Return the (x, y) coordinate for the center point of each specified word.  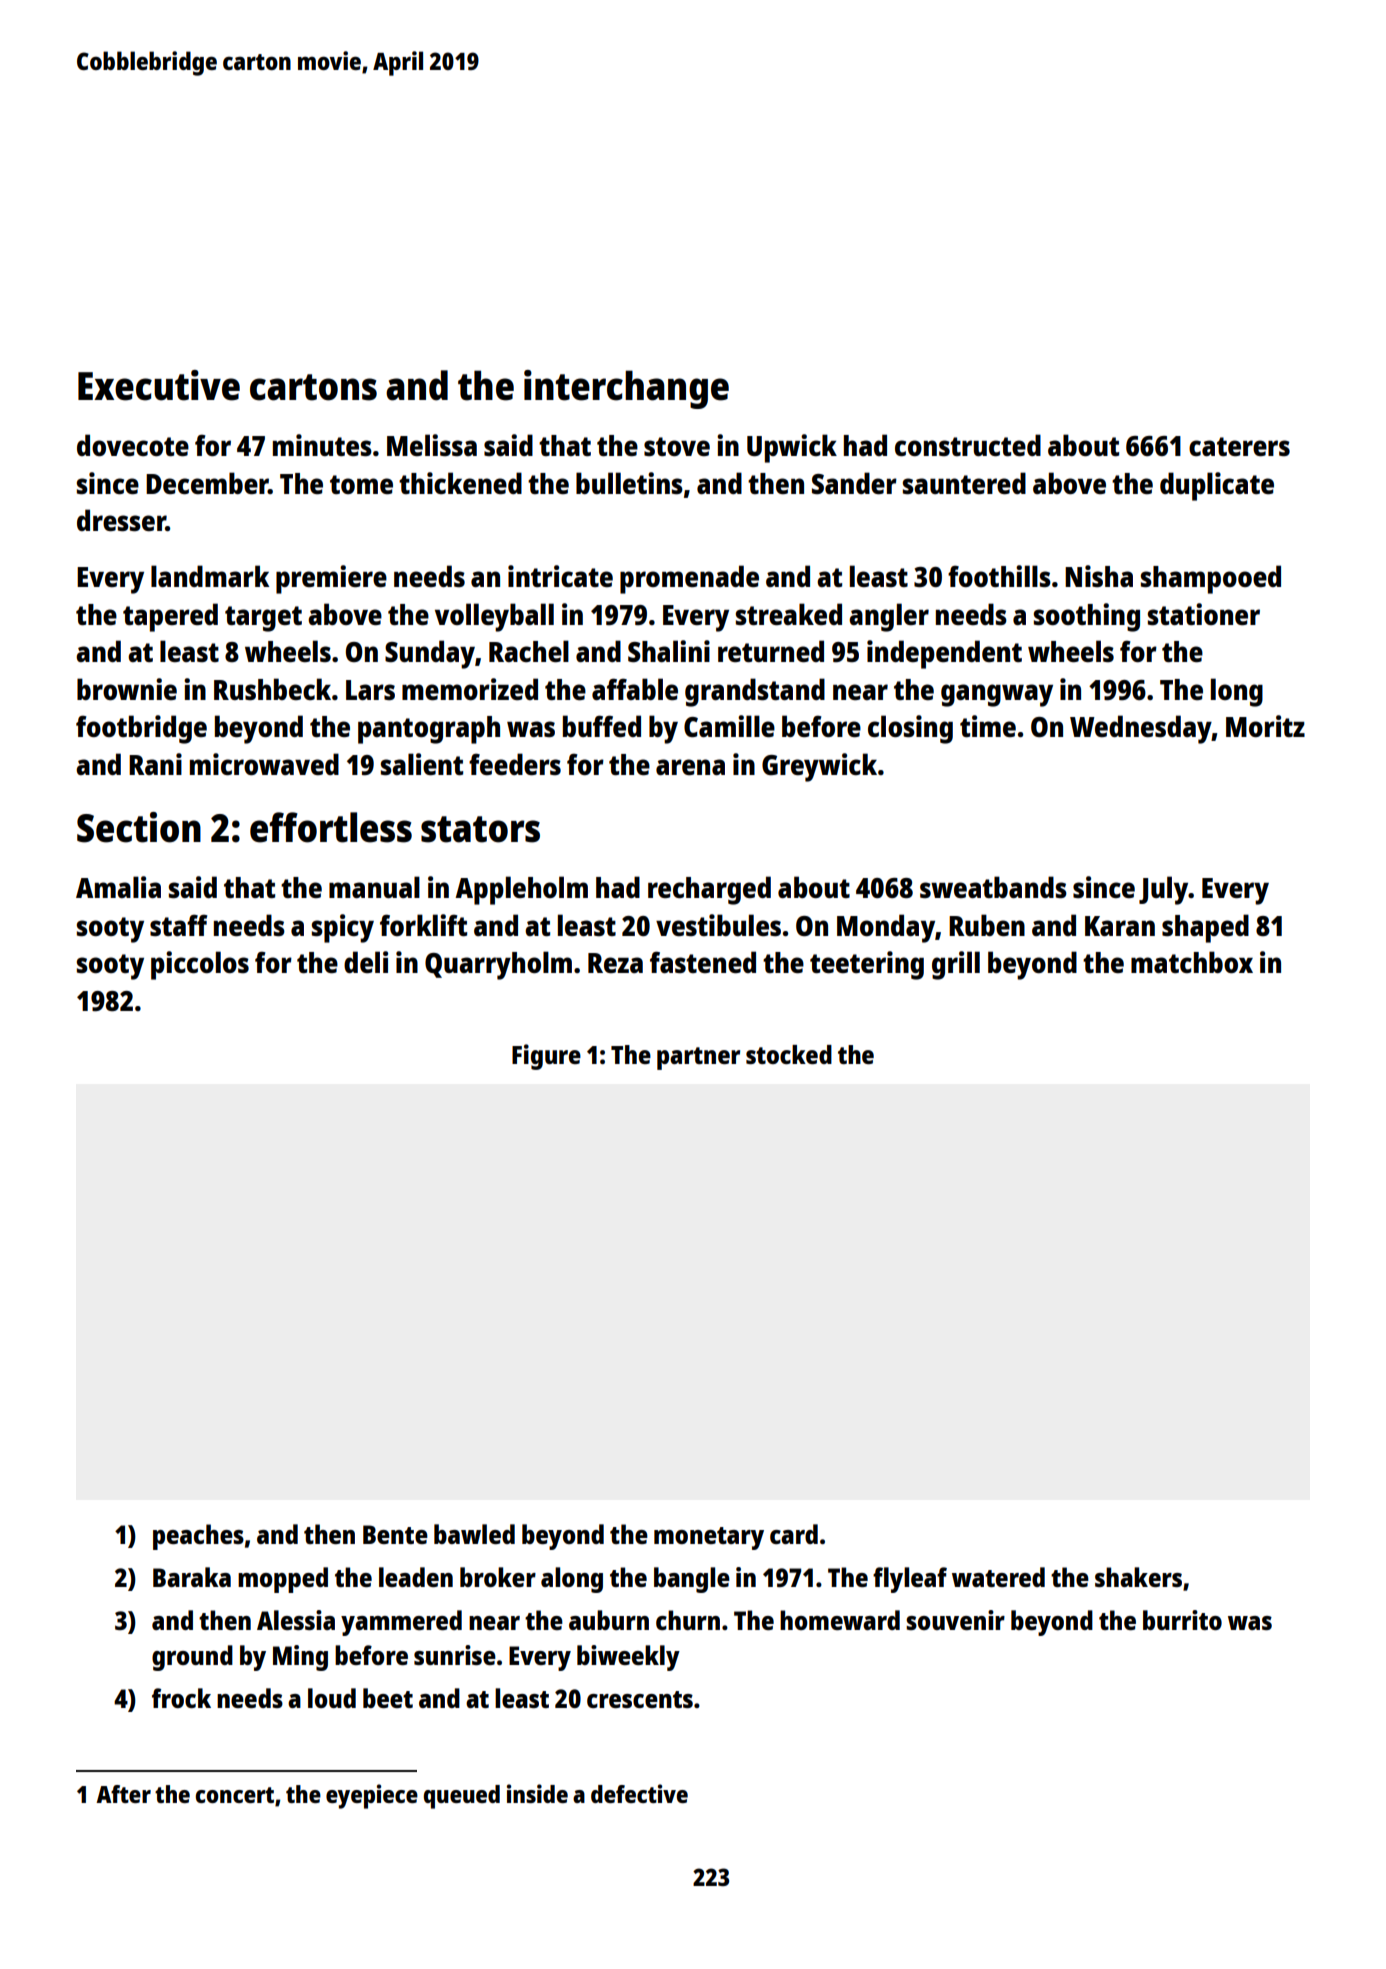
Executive (159, 385)
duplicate (1217, 486)
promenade (689, 579)
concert (234, 1795)
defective (639, 1793)
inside (537, 1793)
